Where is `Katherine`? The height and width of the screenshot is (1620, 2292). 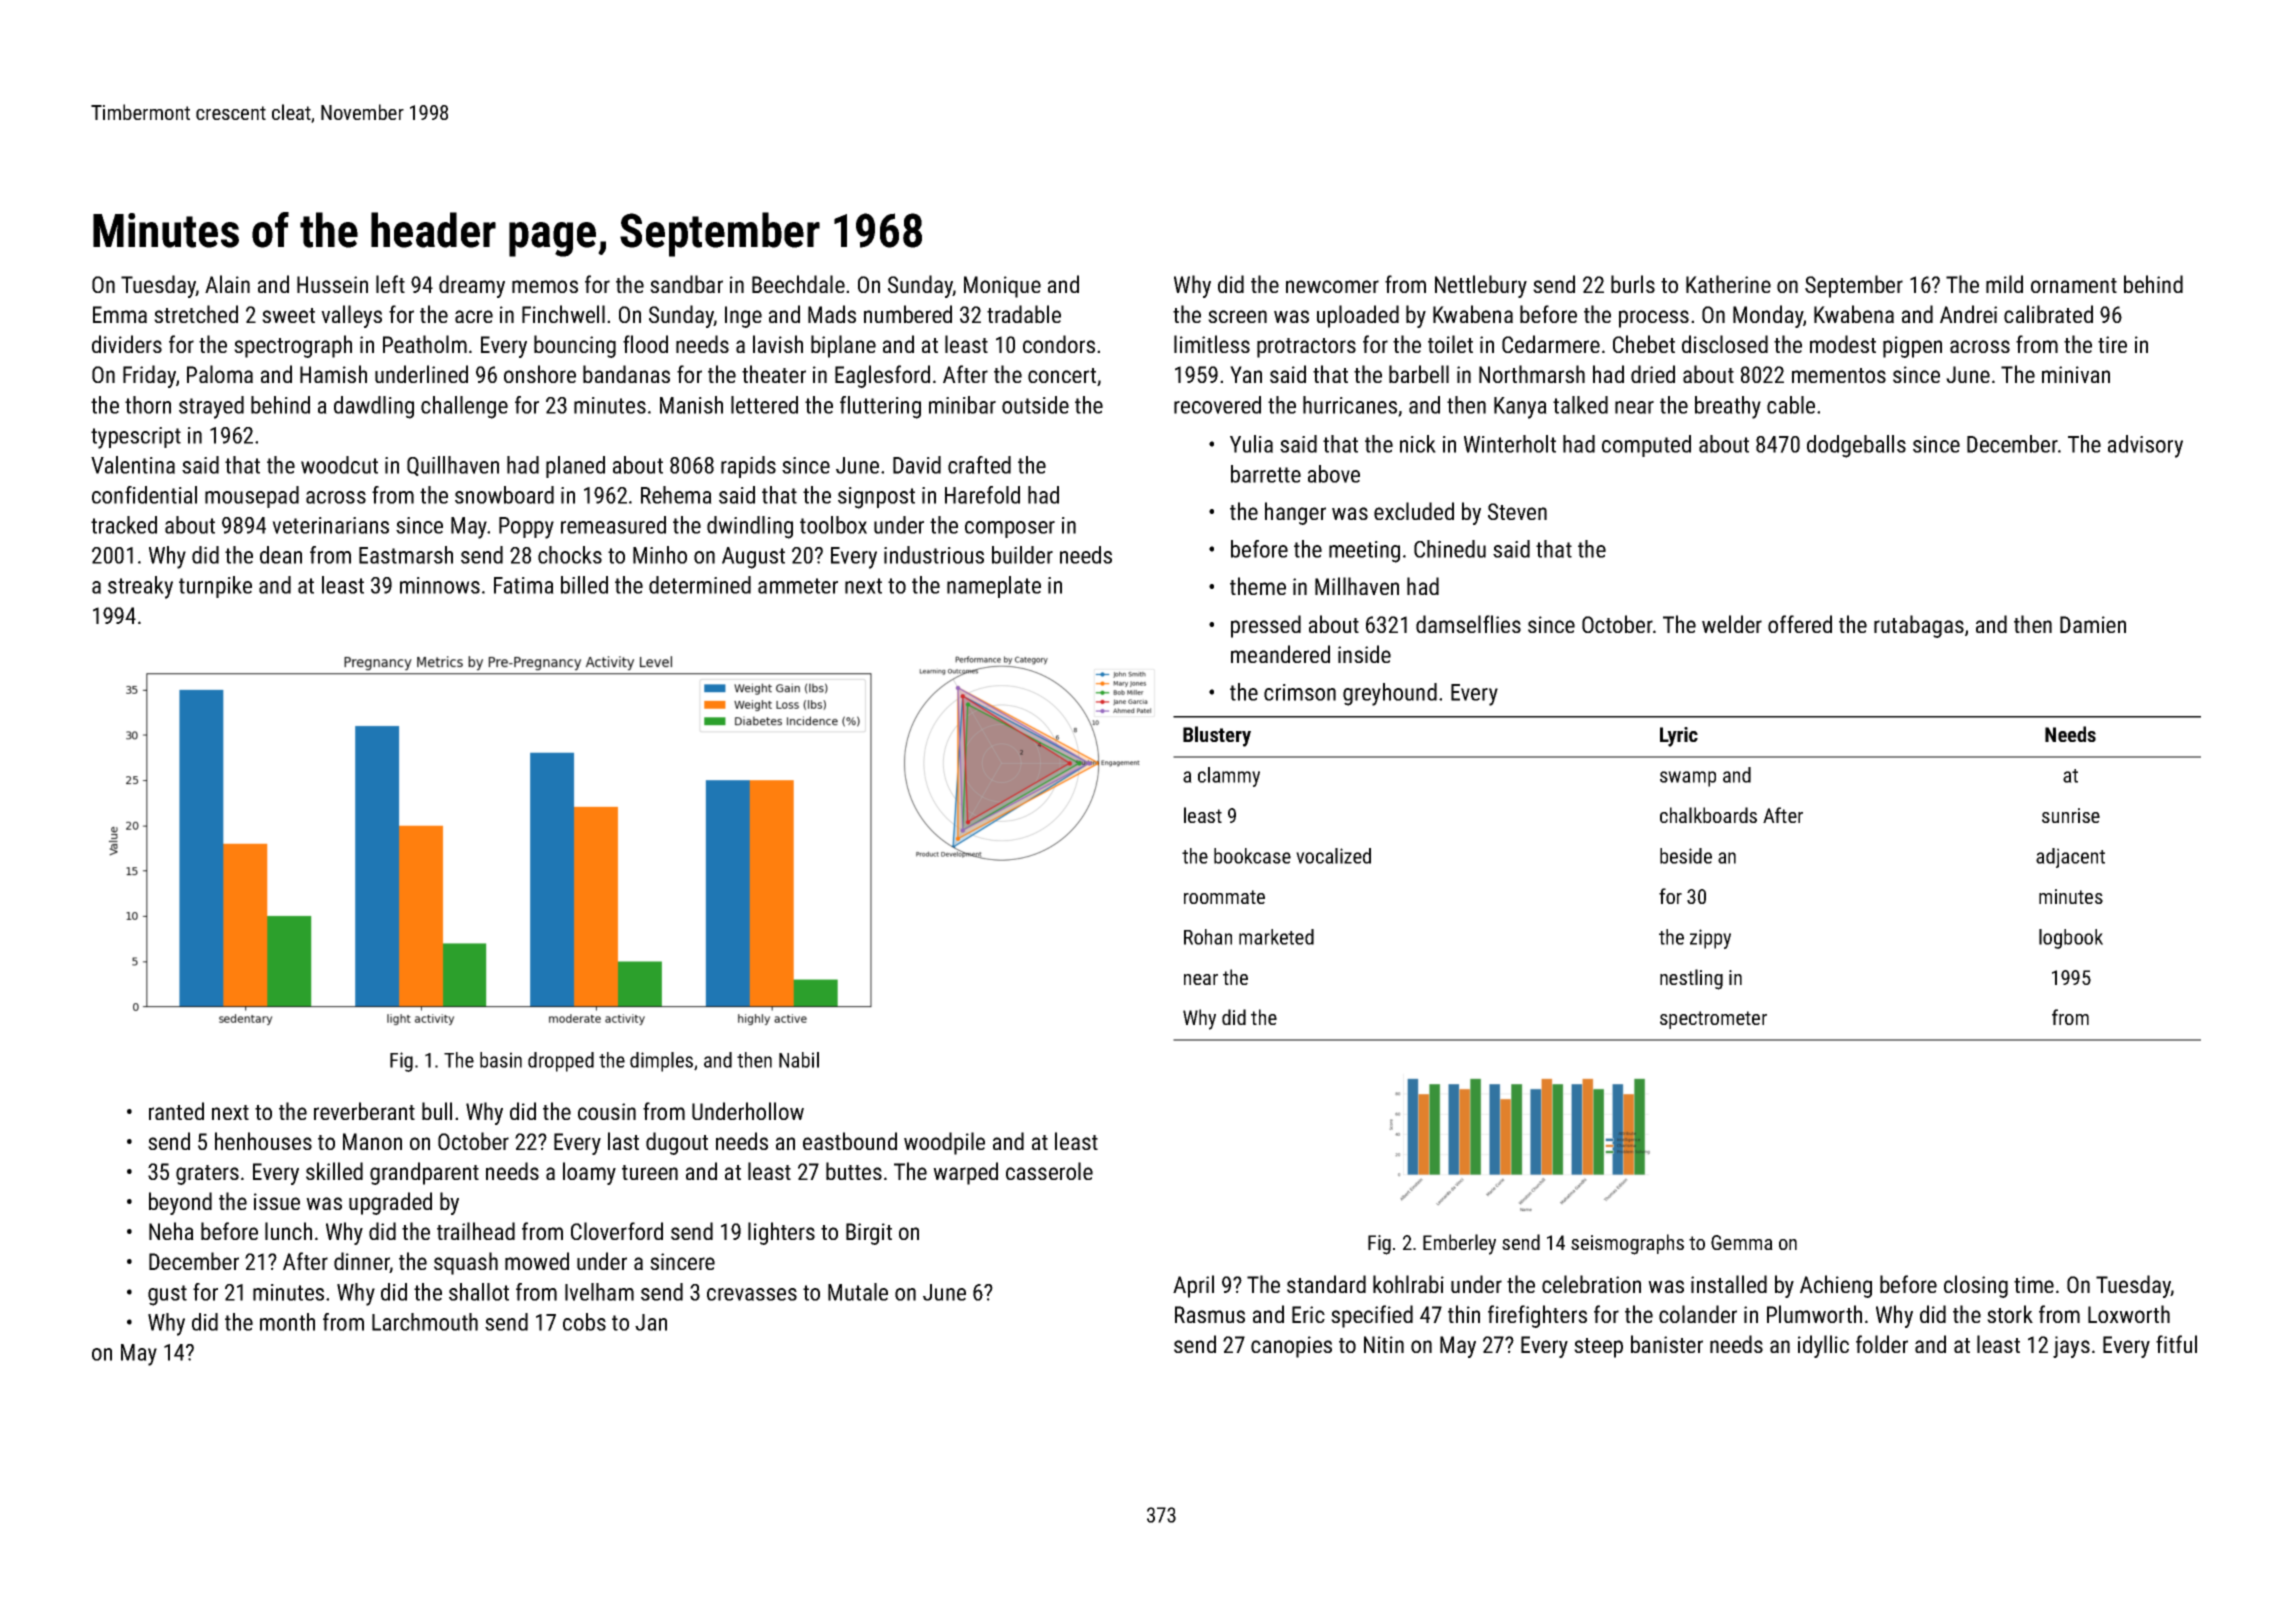
Katherine is located at coordinates (1728, 284).
